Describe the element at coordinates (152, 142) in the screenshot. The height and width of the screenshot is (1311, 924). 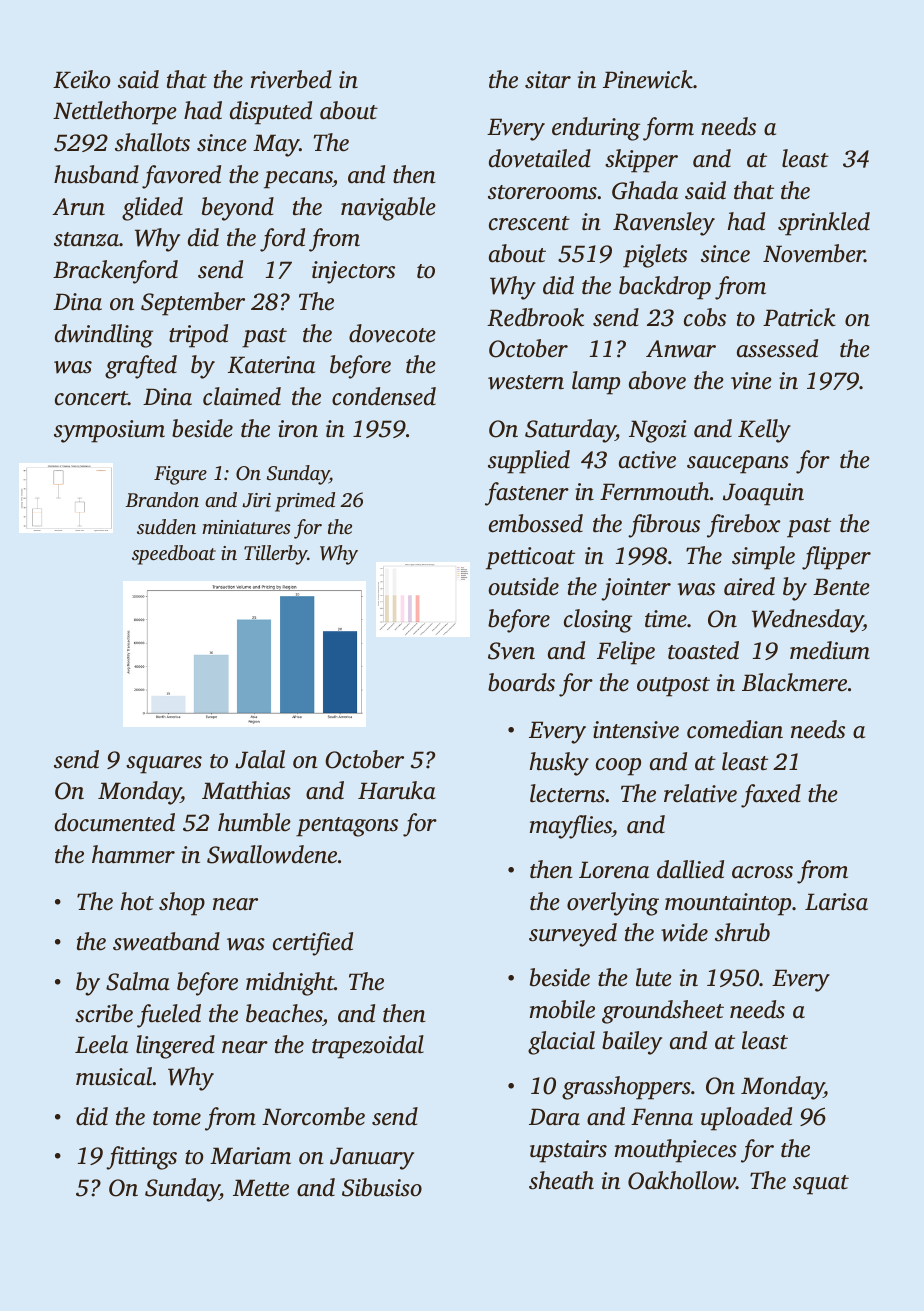
I see `shallots` at that location.
